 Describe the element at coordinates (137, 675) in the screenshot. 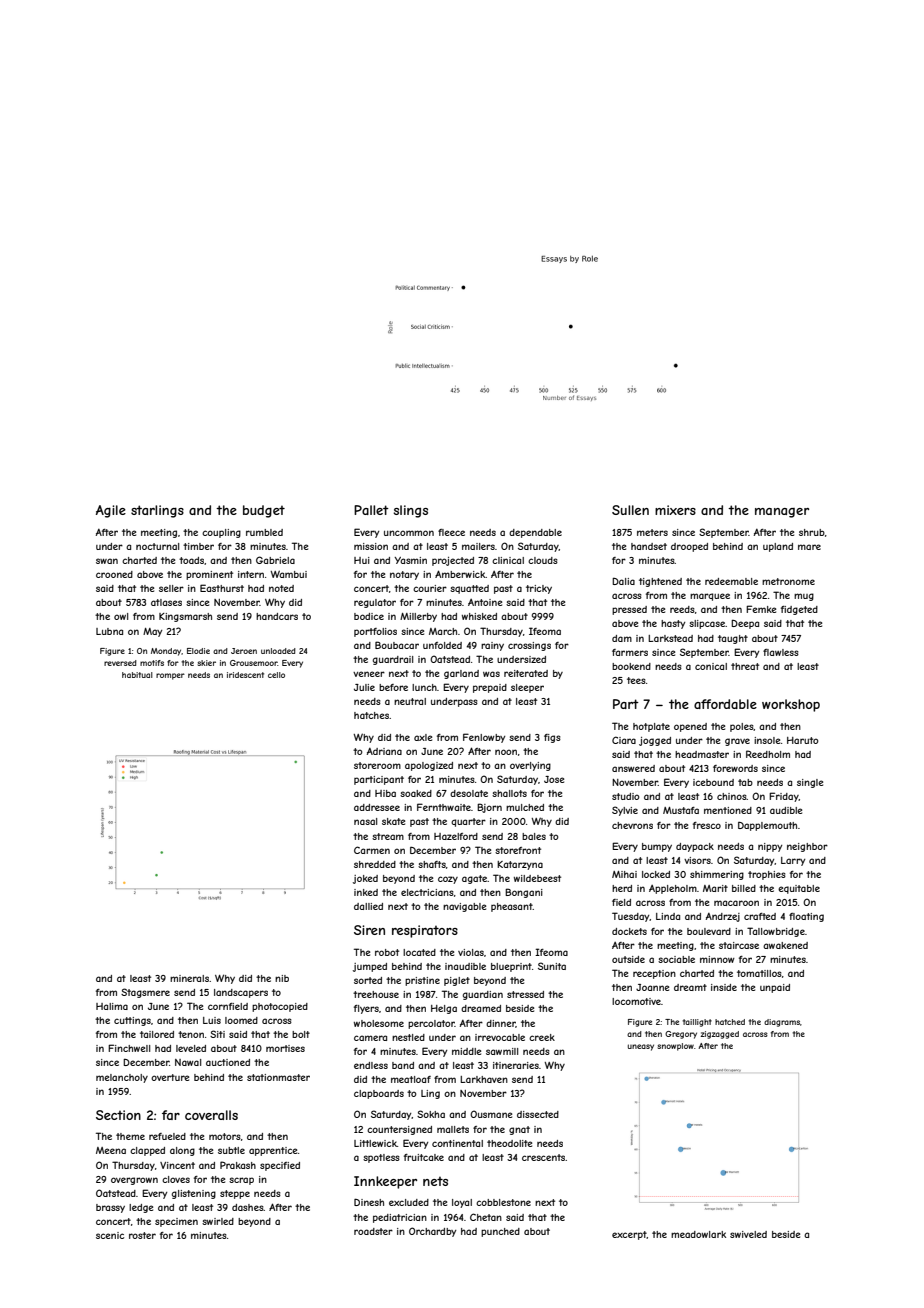

I see `habitual` at that location.
